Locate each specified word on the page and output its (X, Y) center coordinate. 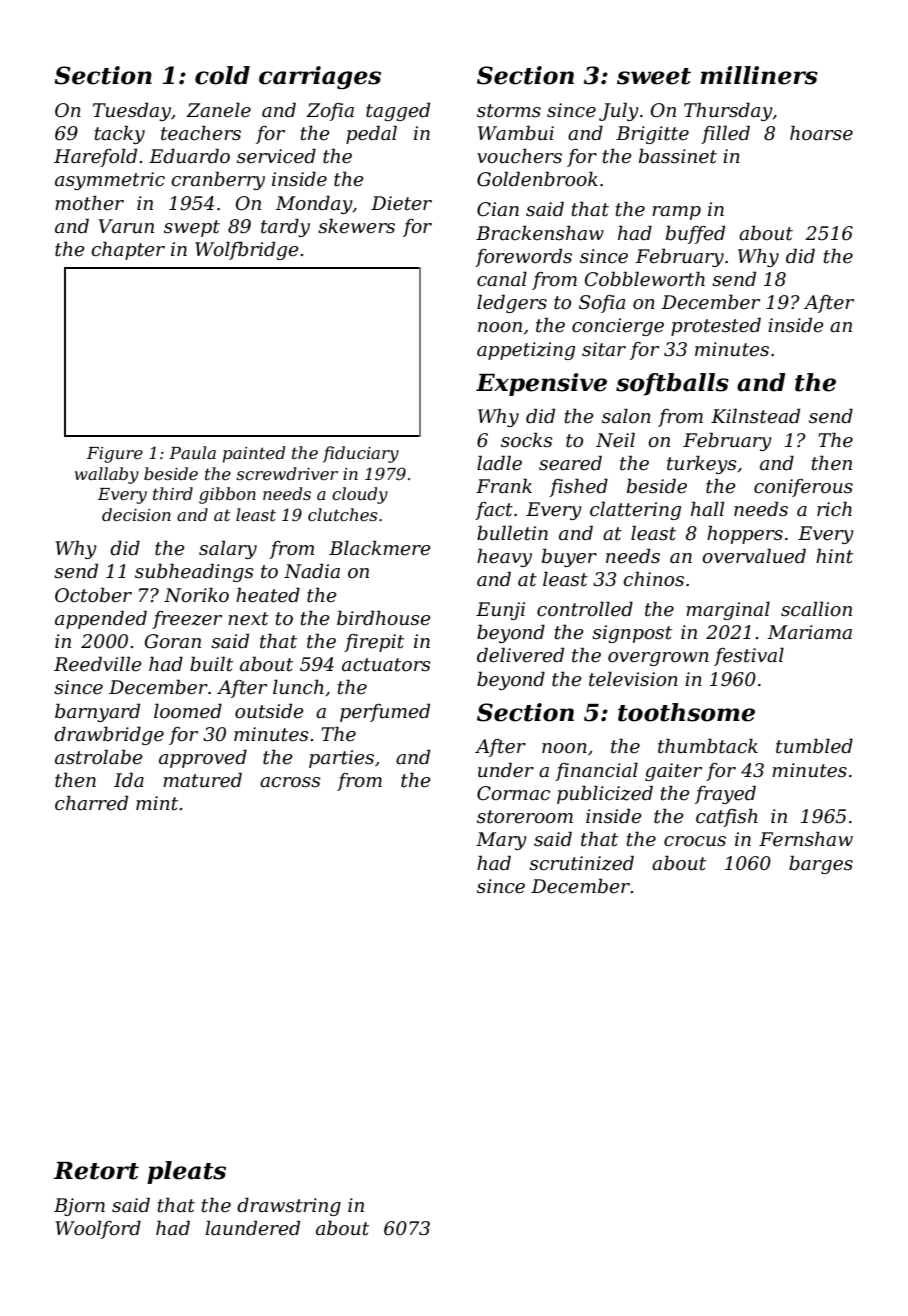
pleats (186, 1172)
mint (157, 803)
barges (821, 864)
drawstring (289, 1206)
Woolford (98, 1229)
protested (716, 326)
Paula (192, 452)
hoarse (821, 133)
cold (222, 75)
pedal (371, 134)
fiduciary (361, 454)
